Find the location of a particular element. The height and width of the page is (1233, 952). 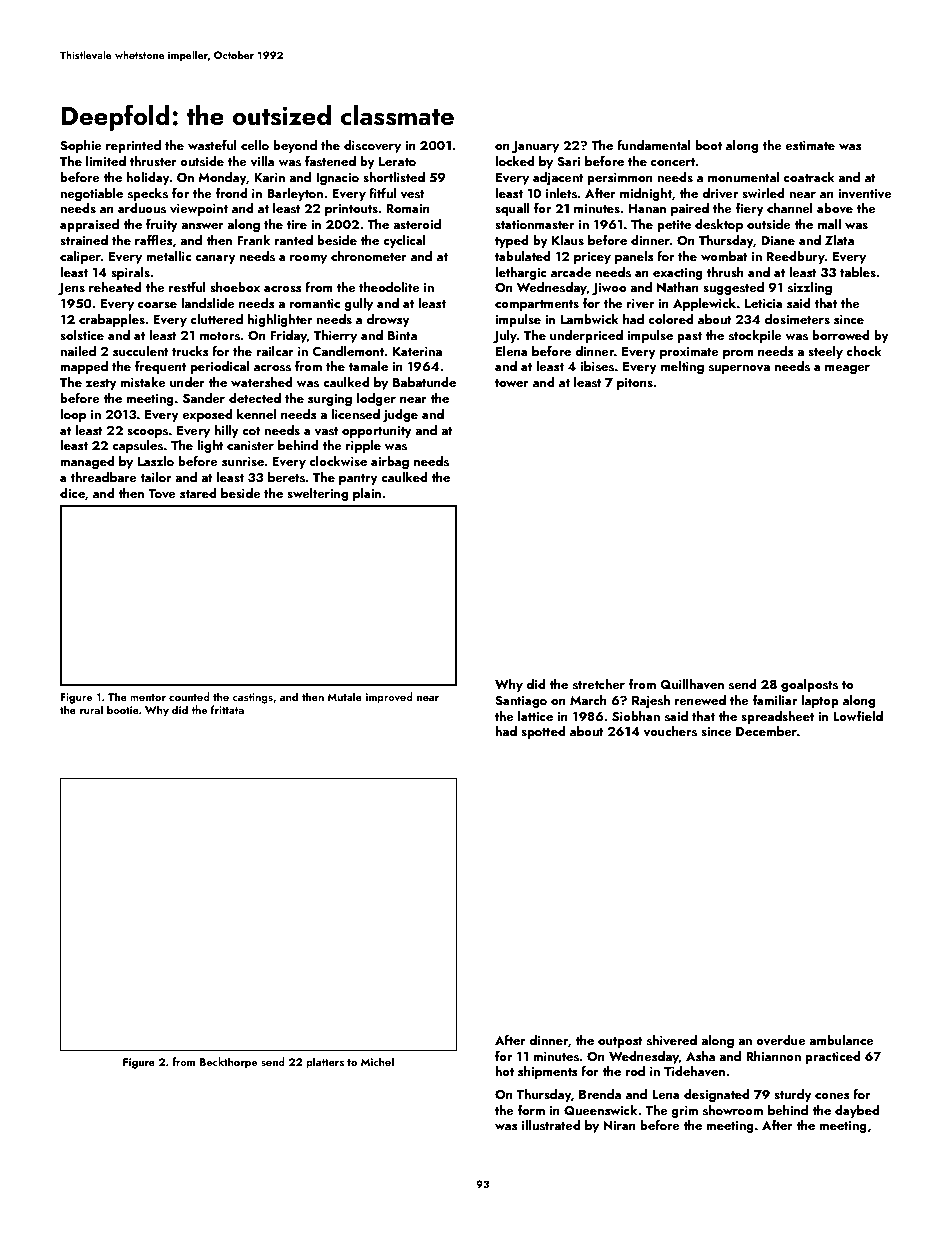

steely is located at coordinates (825, 352).
